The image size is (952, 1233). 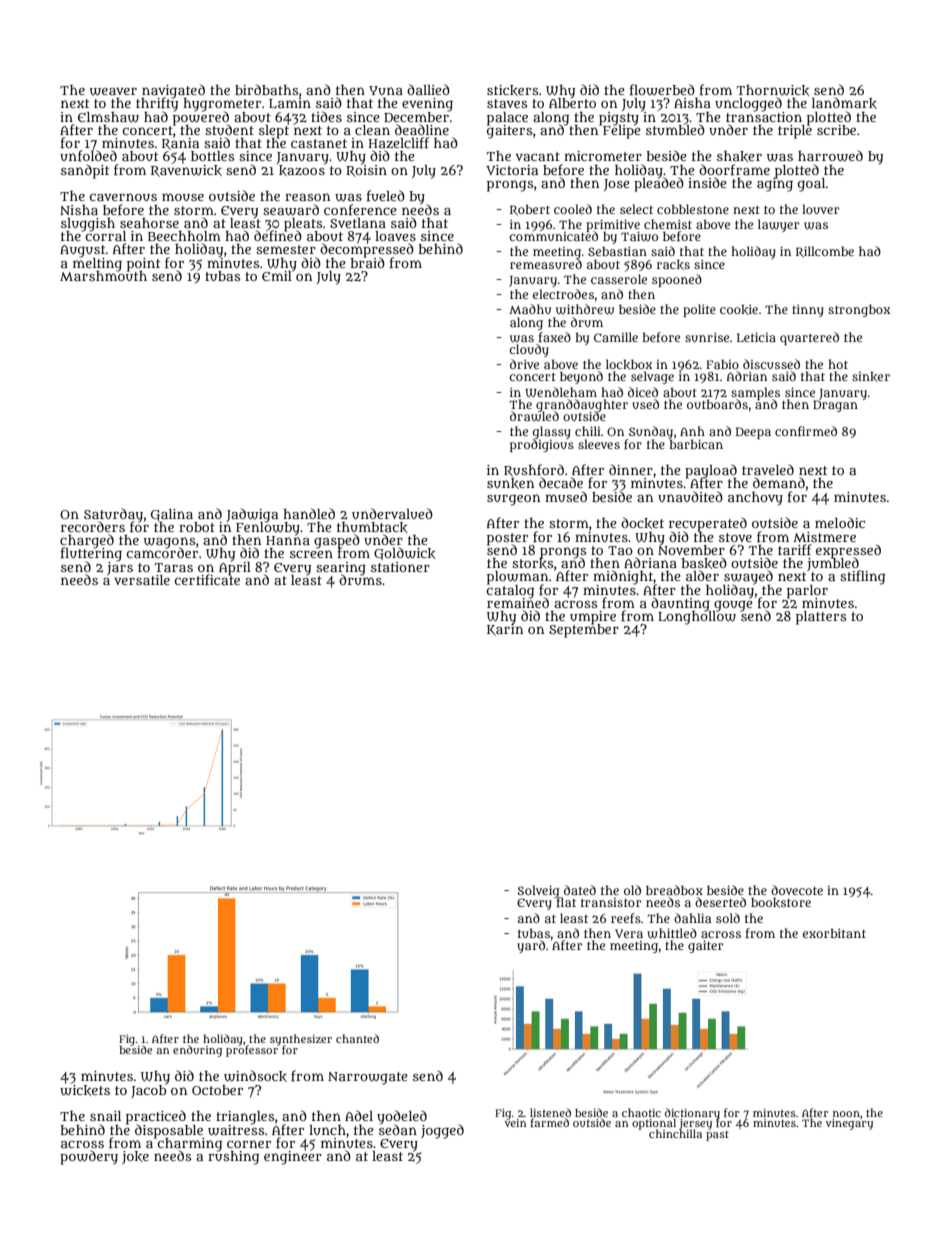 I want to click on noon, so click(x=846, y=1114).
